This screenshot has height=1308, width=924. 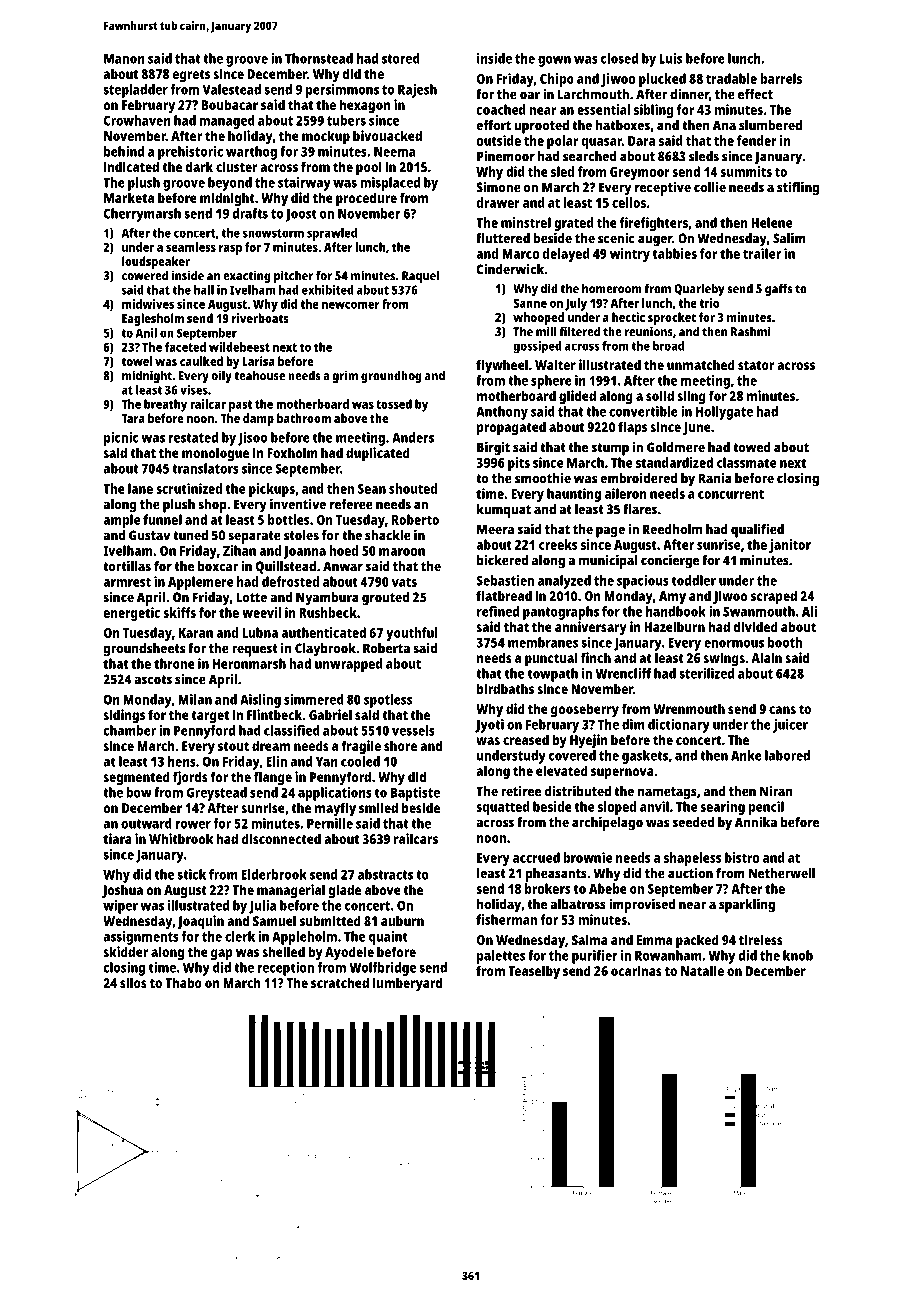 What do you see at coordinates (124, 59) in the screenshot?
I see `Manon` at bounding box center [124, 59].
